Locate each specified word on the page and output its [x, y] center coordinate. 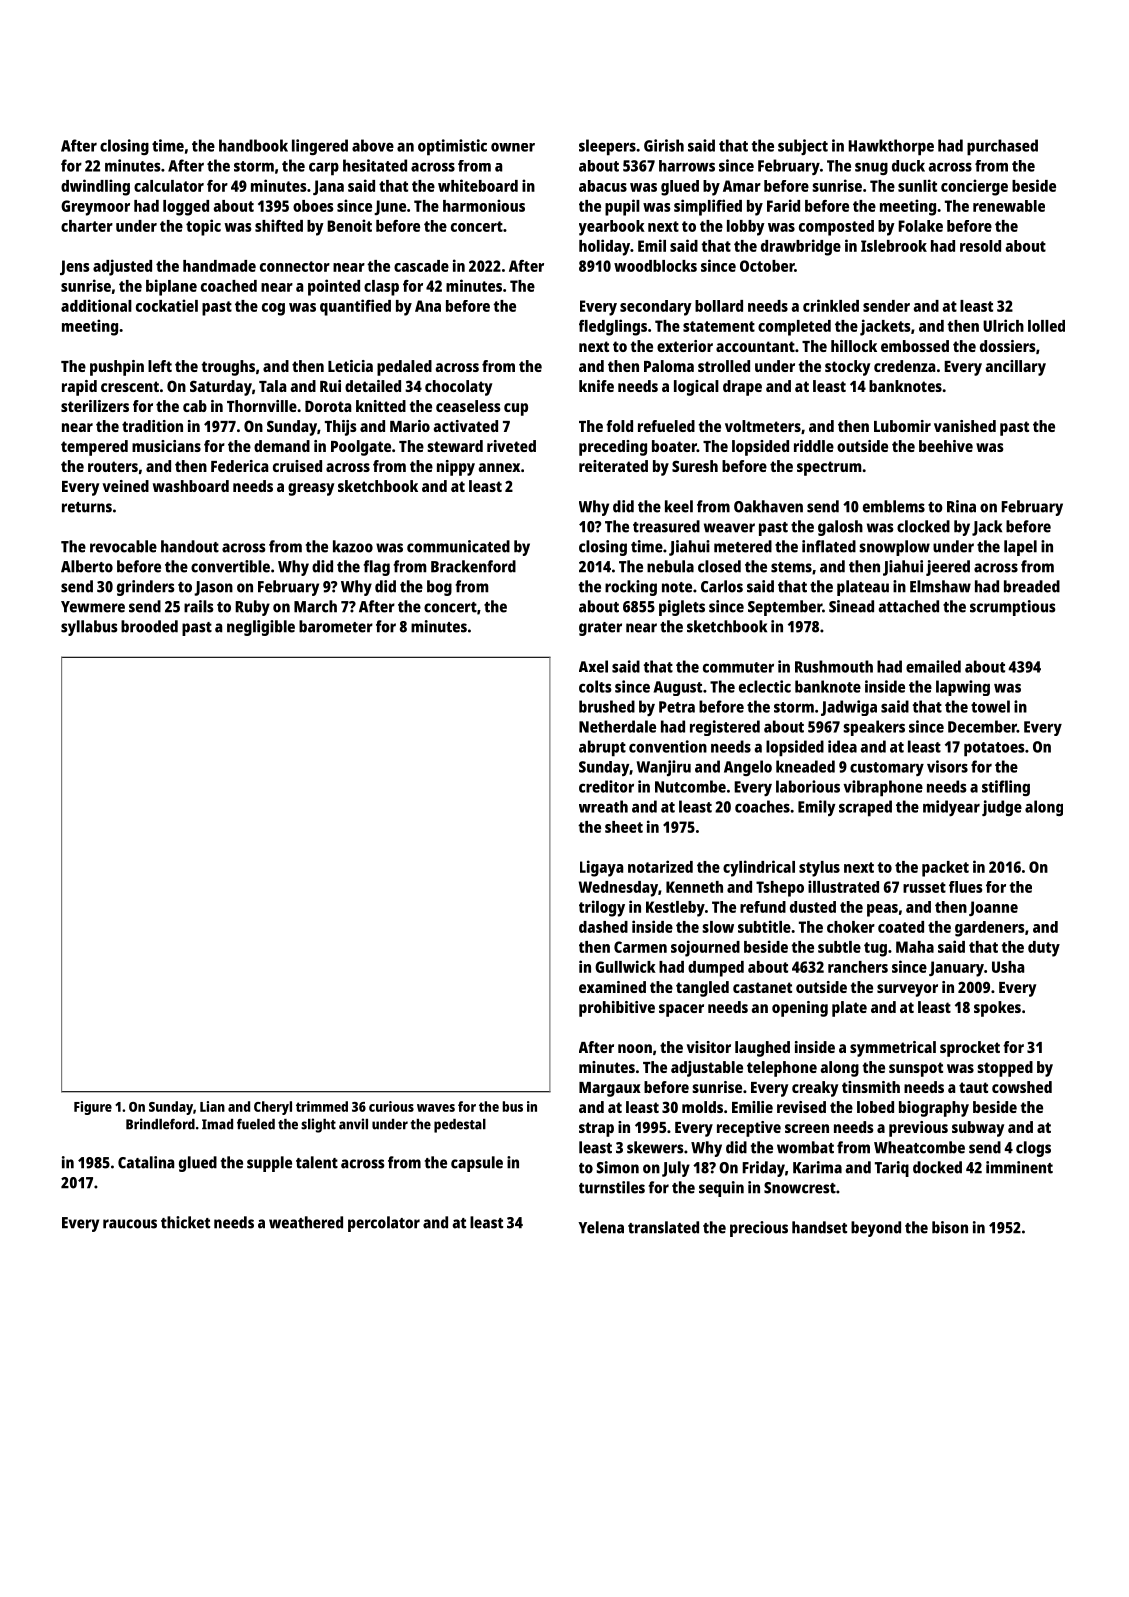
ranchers [858, 967]
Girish [664, 145]
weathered [306, 1222]
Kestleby [675, 909]
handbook [253, 145]
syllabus [89, 628]
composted [836, 228]
